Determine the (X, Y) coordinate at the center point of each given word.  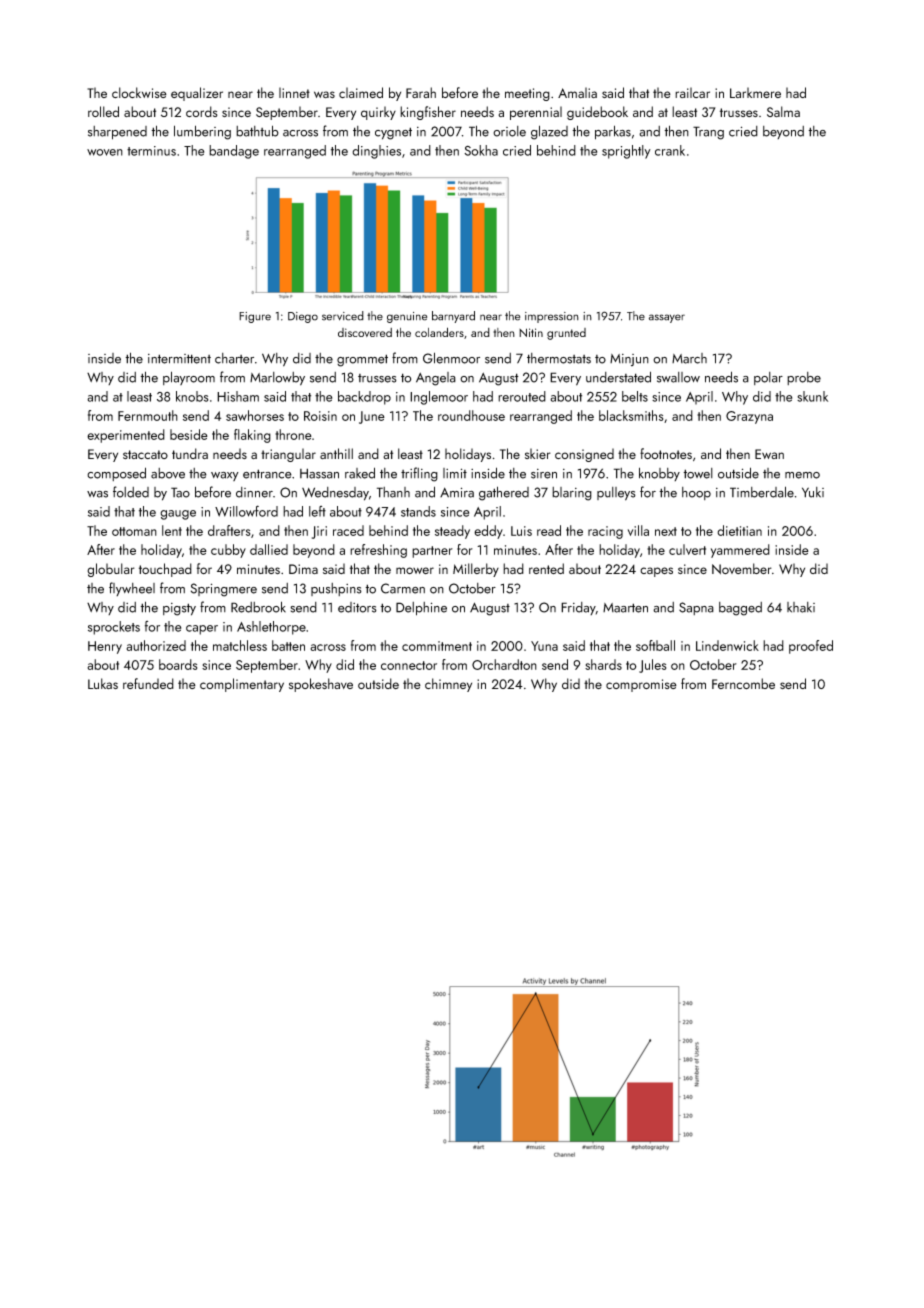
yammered (740, 551)
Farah (421, 92)
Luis (521, 531)
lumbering (202, 132)
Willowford (246, 511)
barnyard (453, 317)
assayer (667, 318)
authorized (156, 645)
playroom (189, 378)
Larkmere (755, 92)
